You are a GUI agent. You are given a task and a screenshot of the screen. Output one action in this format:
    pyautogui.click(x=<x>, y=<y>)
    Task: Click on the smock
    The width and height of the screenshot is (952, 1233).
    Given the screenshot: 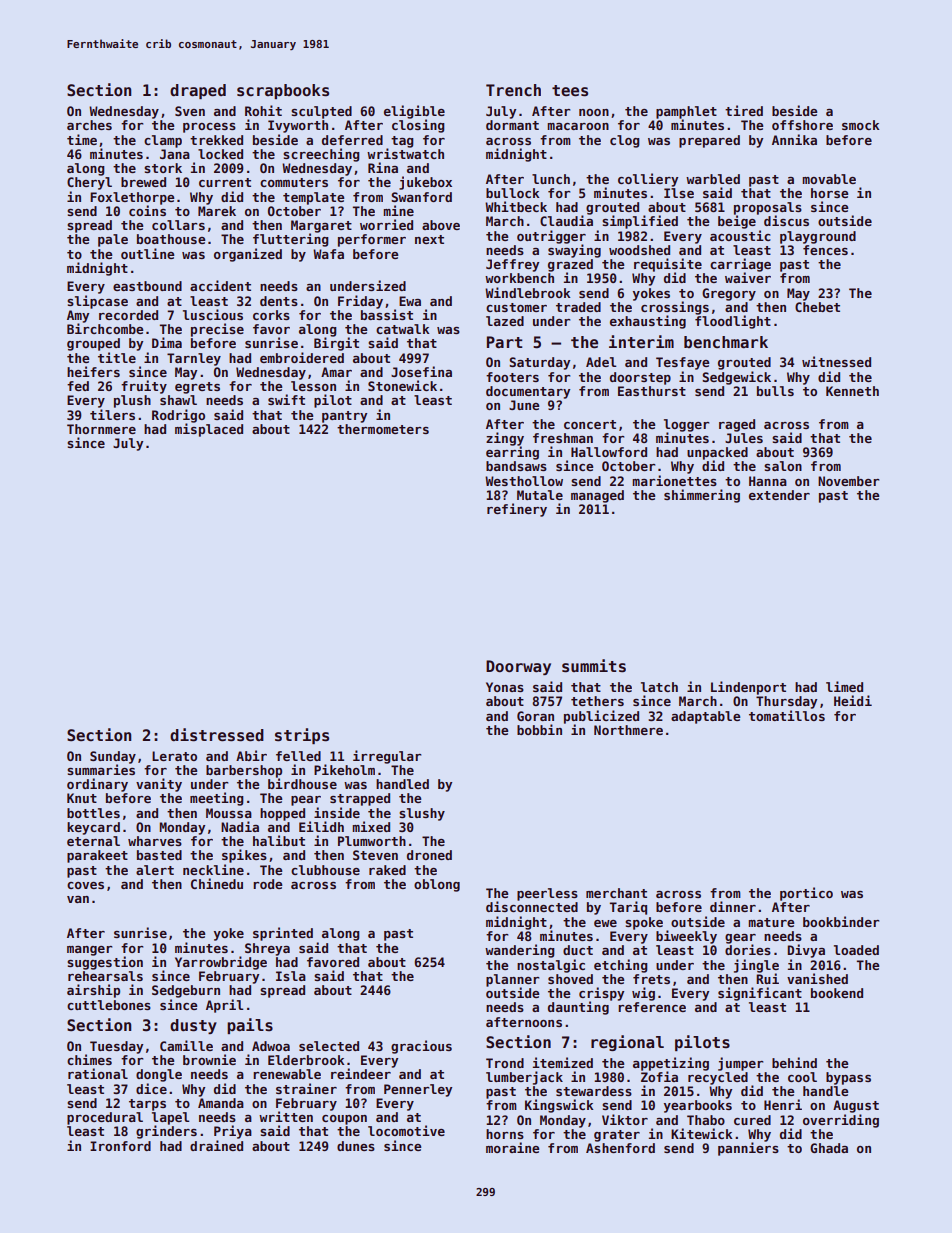 What is the action you would take?
    pyautogui.click(x=860, y=125)
